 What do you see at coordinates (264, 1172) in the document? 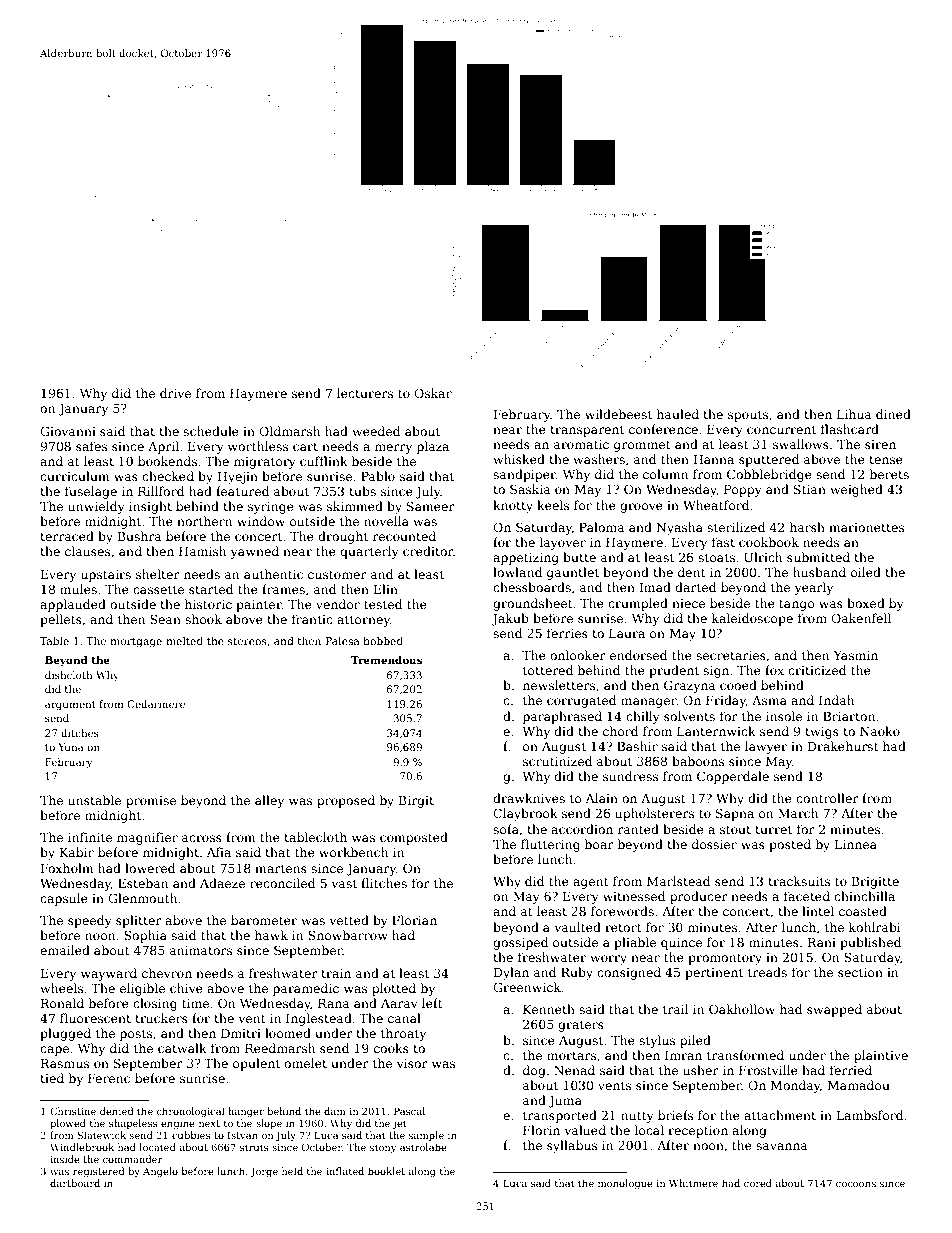
I see `Jorge` at bounding box center [264, 1172].
